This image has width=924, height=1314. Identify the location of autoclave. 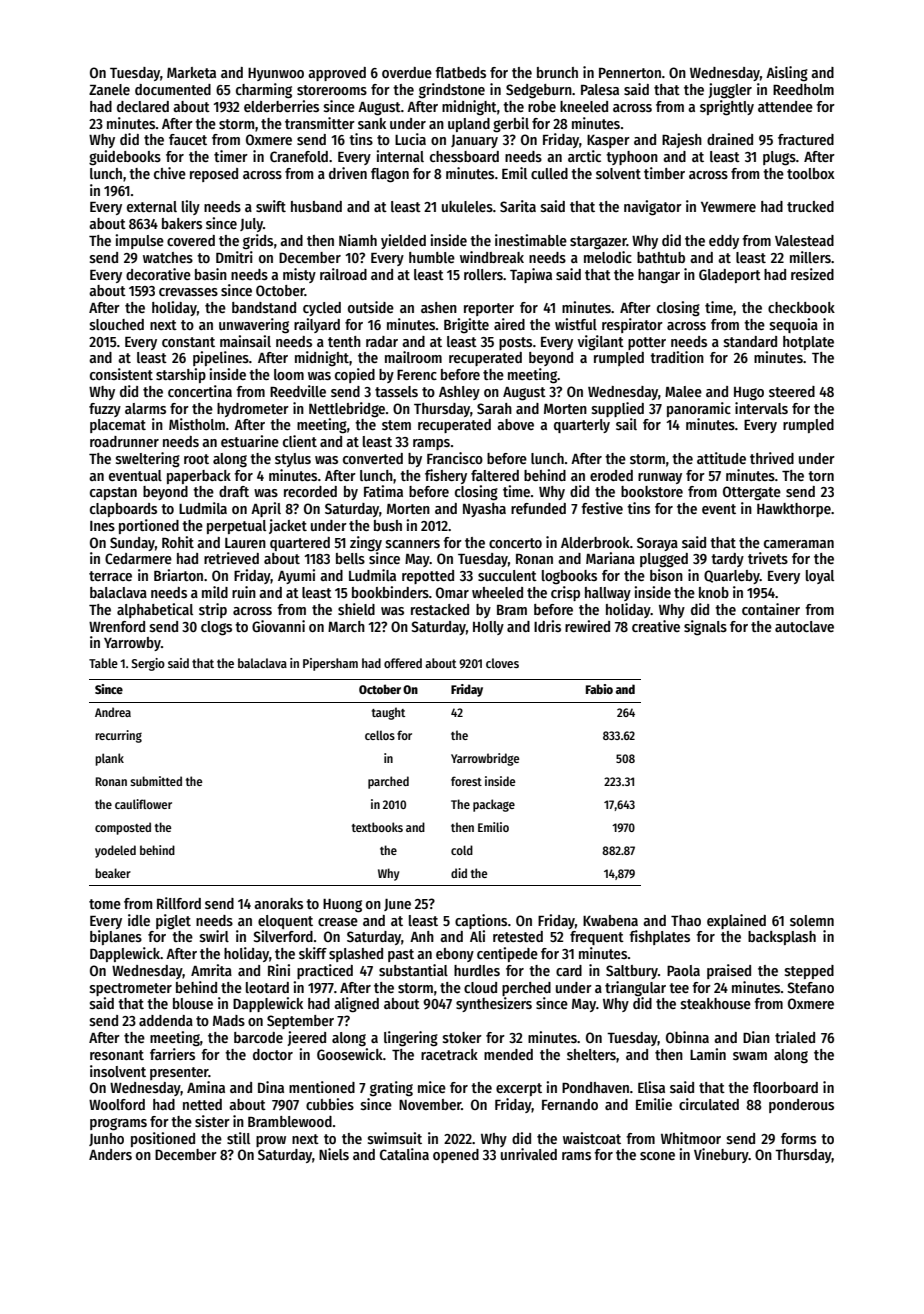
(804, 626).
